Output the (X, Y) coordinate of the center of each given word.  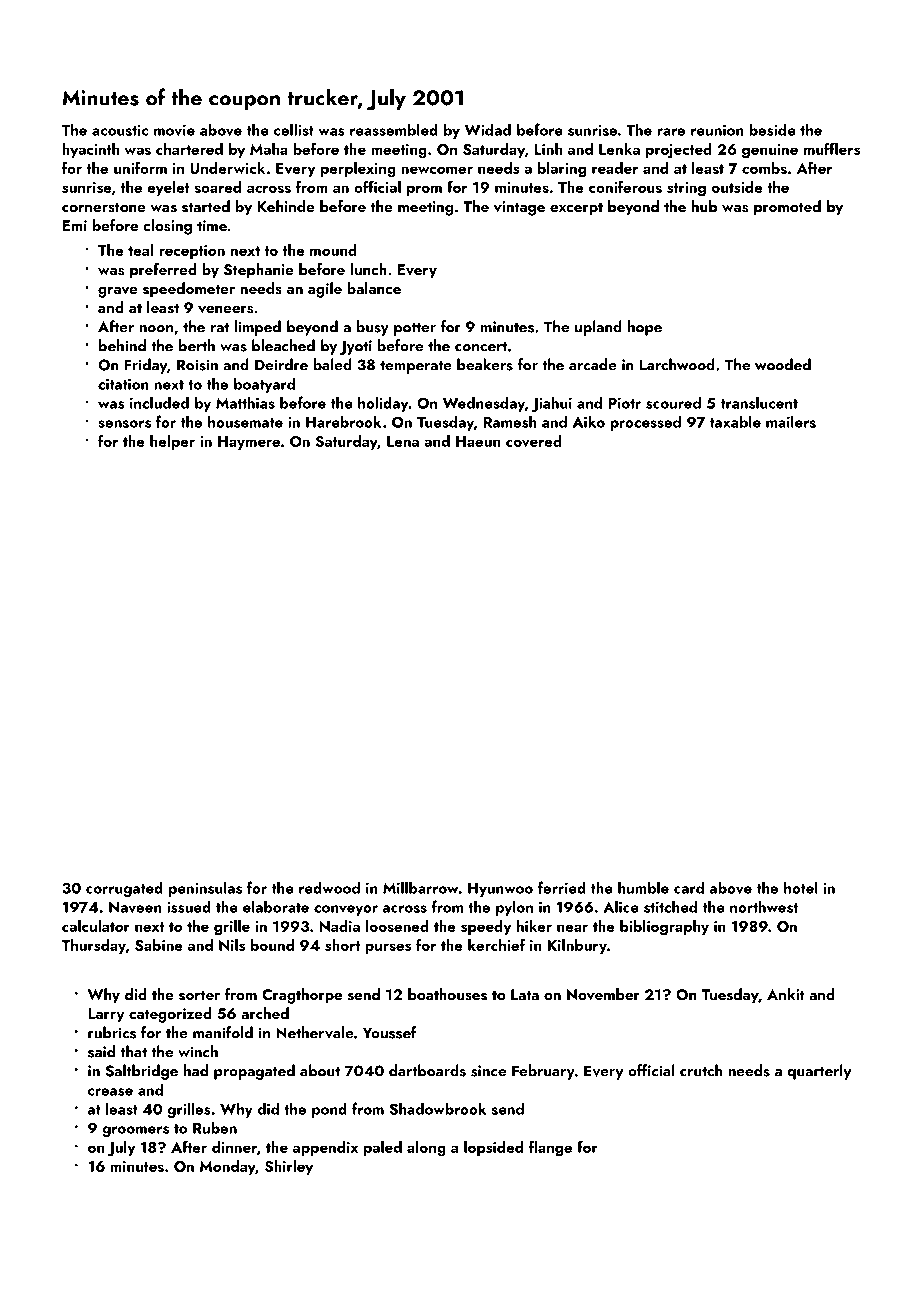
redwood (329, 887)
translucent (759, 403)
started (206, 206)
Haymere (249, 443)
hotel (801, 887)
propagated (254, 1072)
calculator (96, 926)
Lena (403, 441)
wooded (783, 364)
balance (374, 288)
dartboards (427, 1070)
